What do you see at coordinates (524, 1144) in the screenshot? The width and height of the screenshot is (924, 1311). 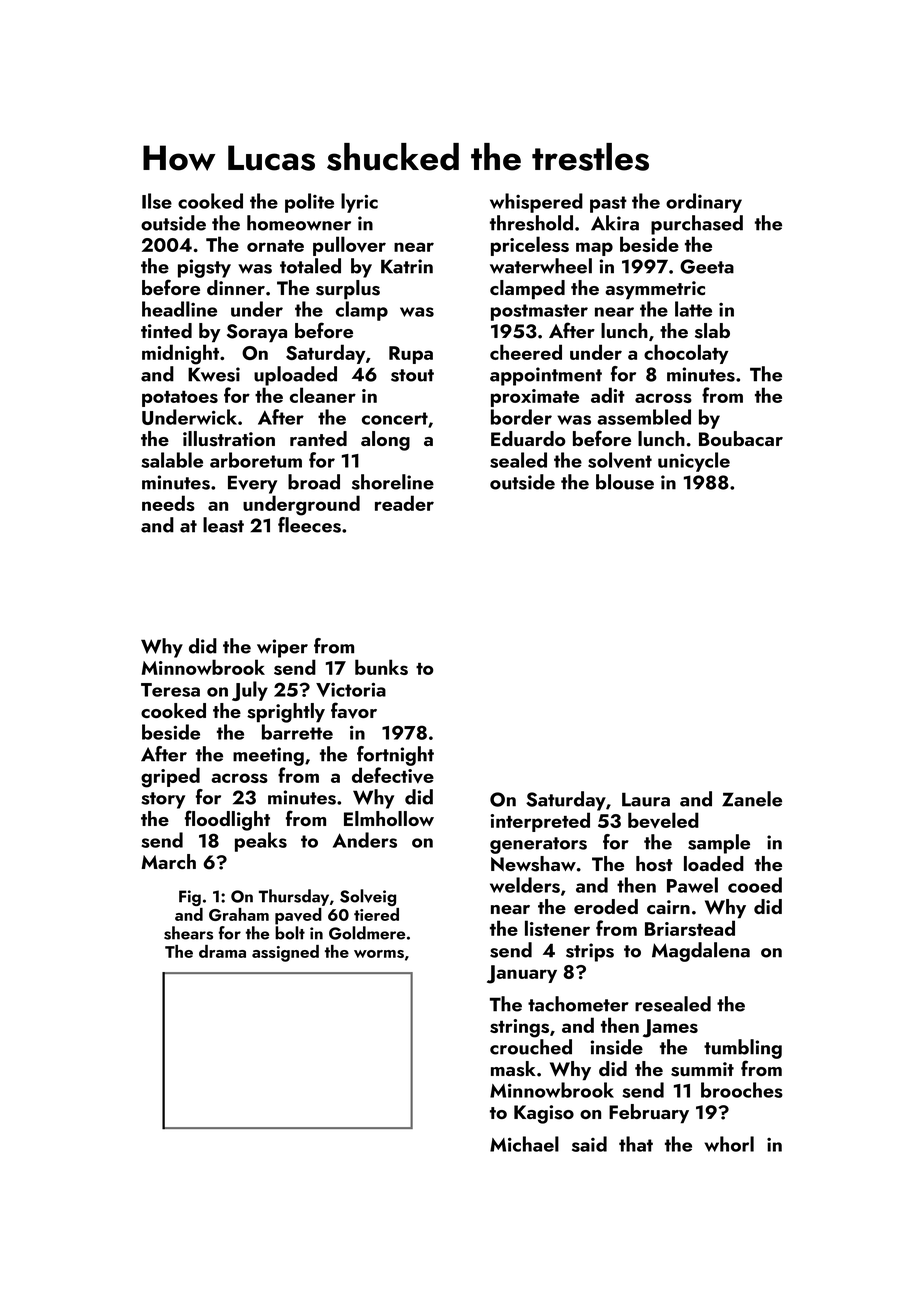 I see `Michael` at bounding box center [524, 1144].
